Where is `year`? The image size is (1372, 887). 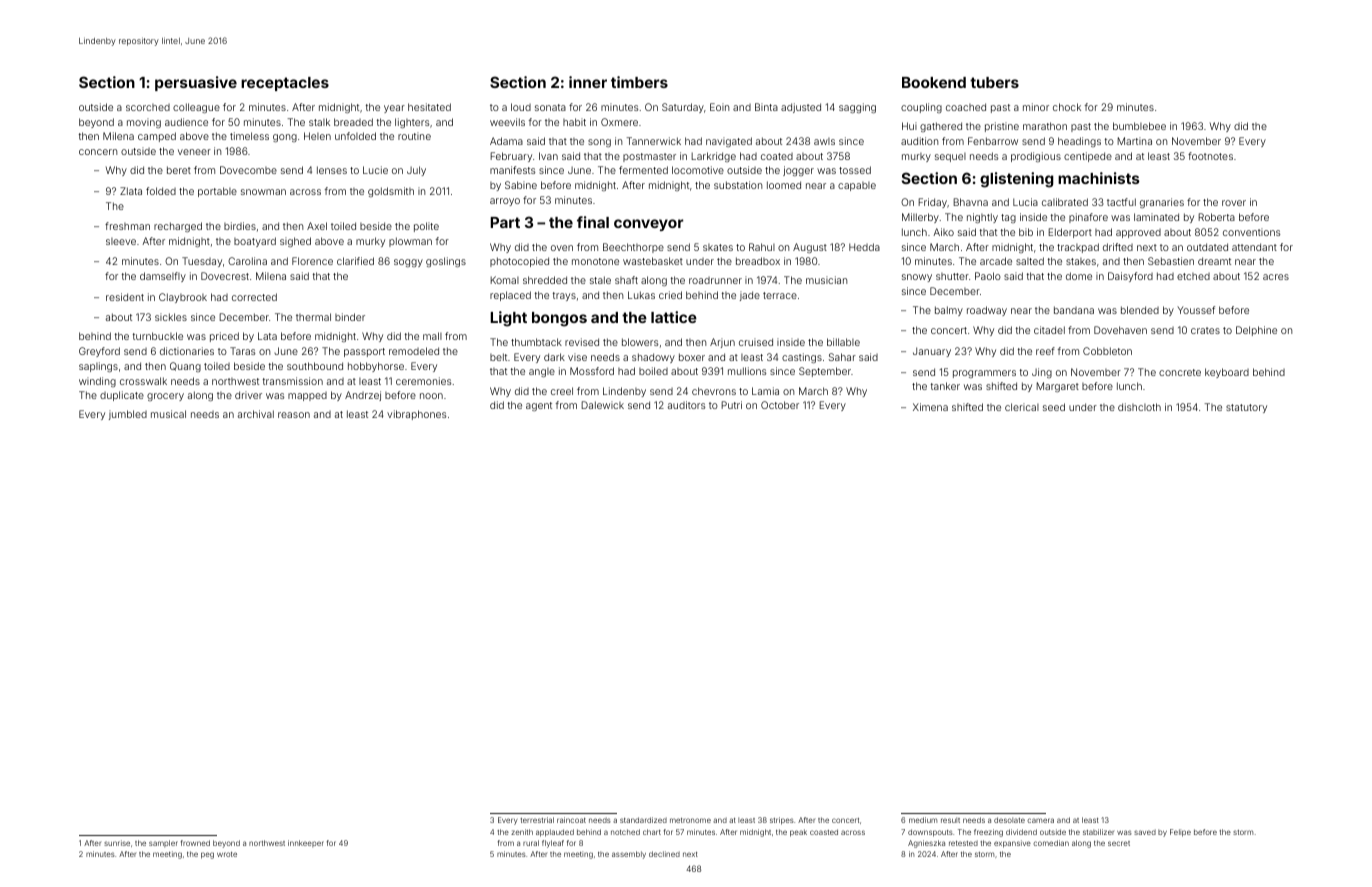
year is located at coordinates (394, 109).
